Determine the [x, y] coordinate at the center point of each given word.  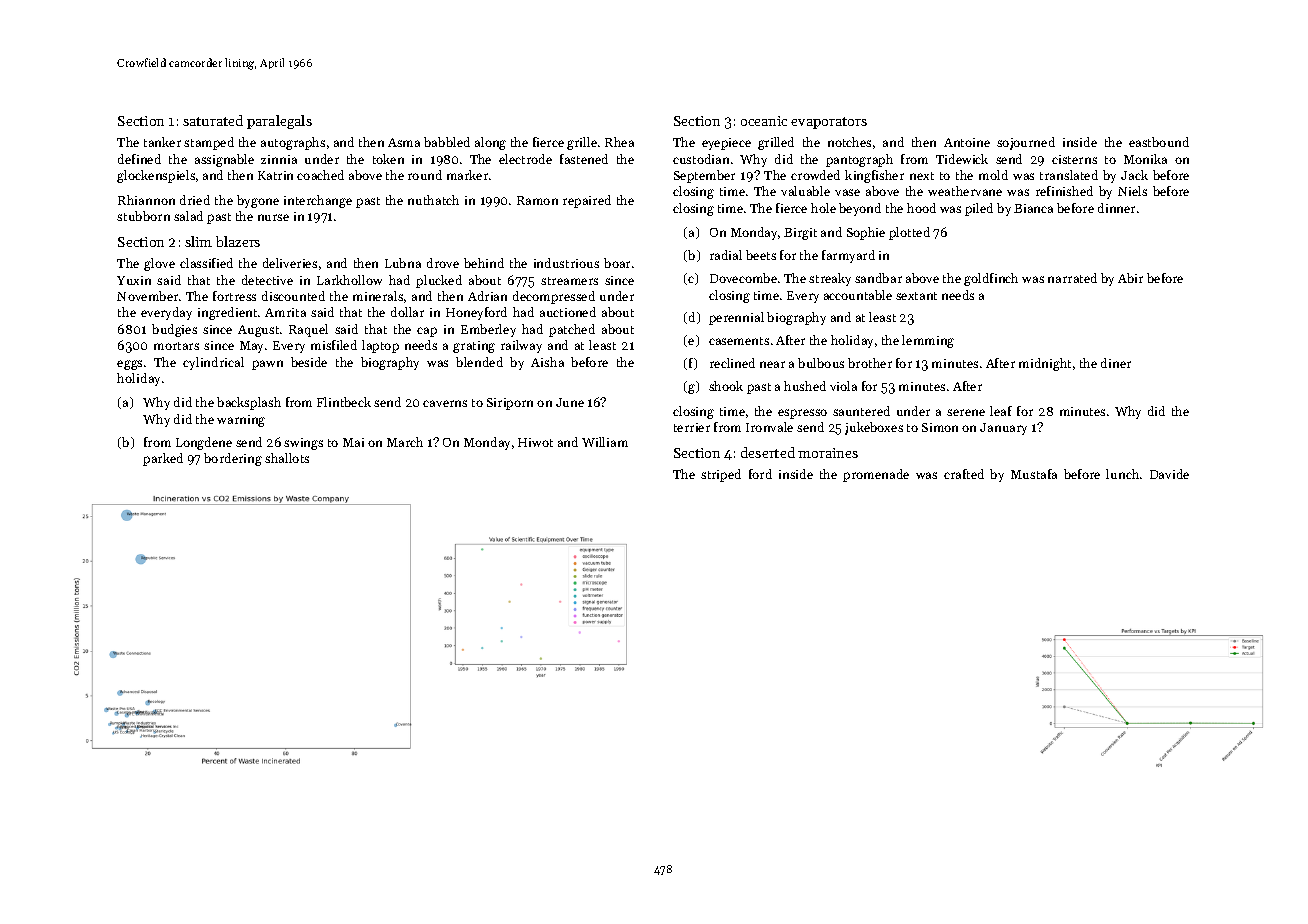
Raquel [308, 330]
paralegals [279, 122]
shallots [287, 458]
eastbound [1159, 142]
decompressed [554, 297]
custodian [701, 159]
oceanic [764, 121]
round [425, 175]
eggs [129, 365]
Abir [1130, 278]
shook [726, 386]
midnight [1045, 364]
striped [721, 475]
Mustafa [1034, 474]
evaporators [829, 123]
